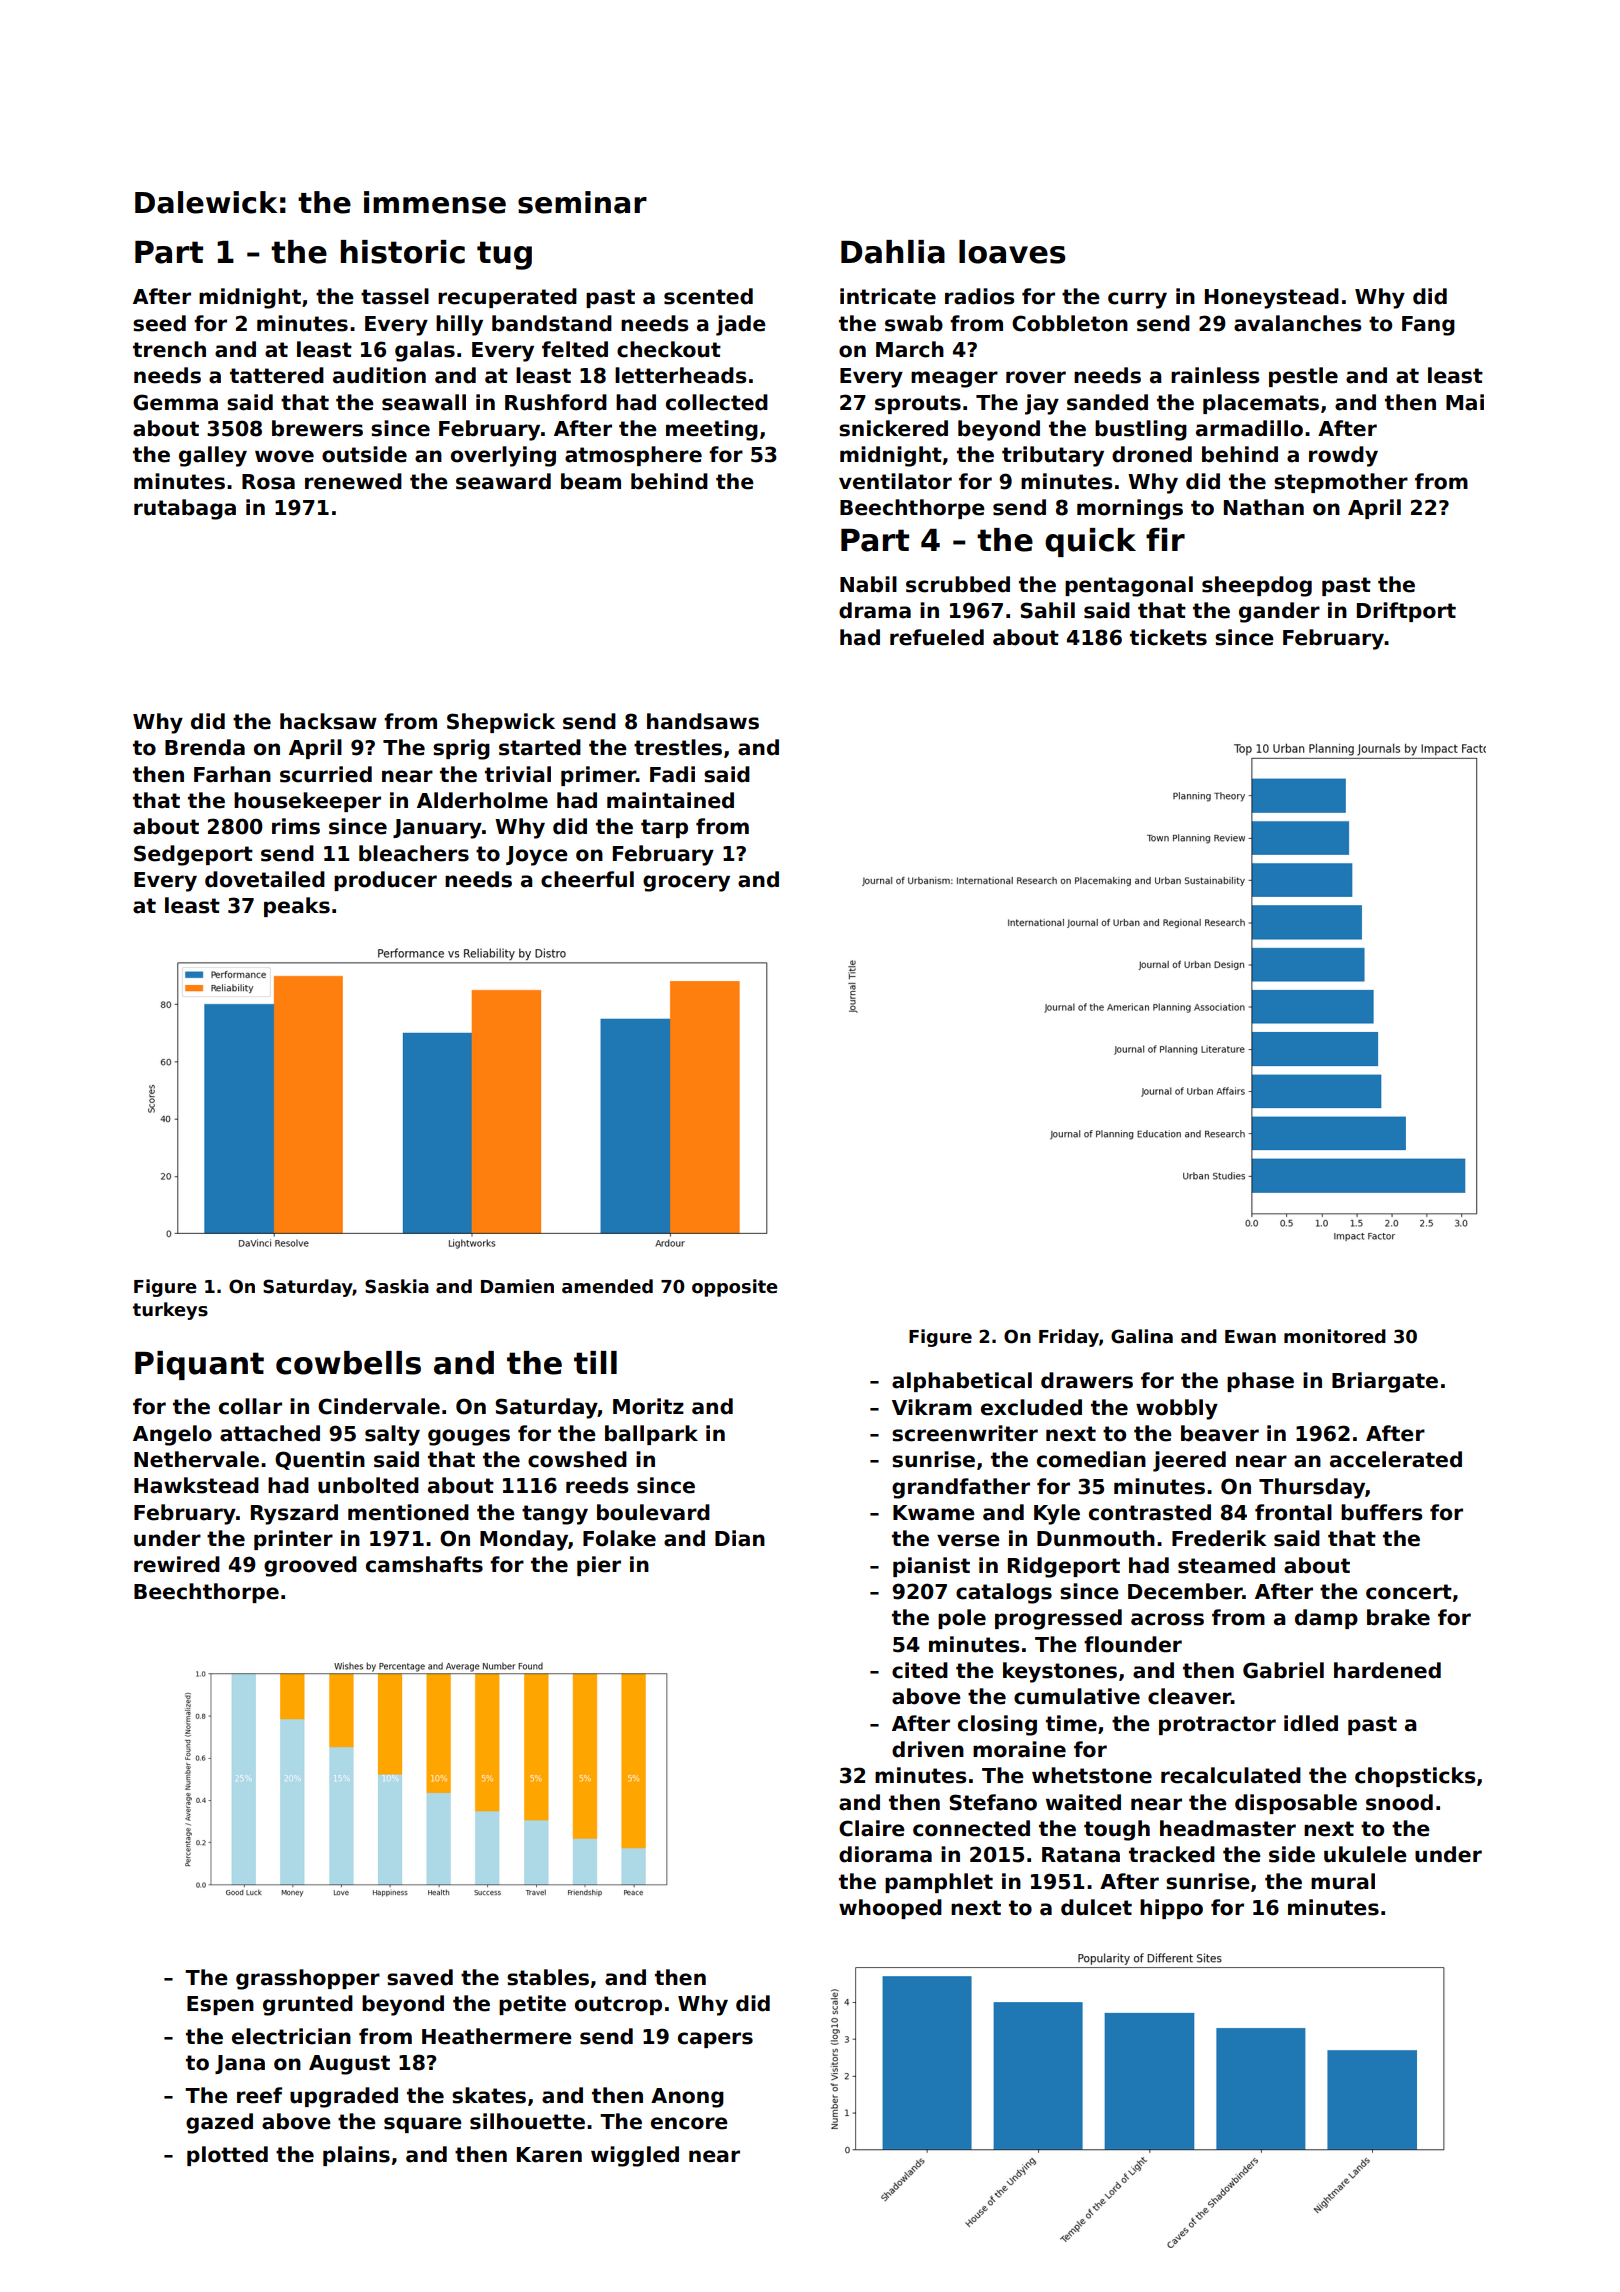 This image has width=1620, height=2292. I want to click on Driftport, so click(1406, 612).
